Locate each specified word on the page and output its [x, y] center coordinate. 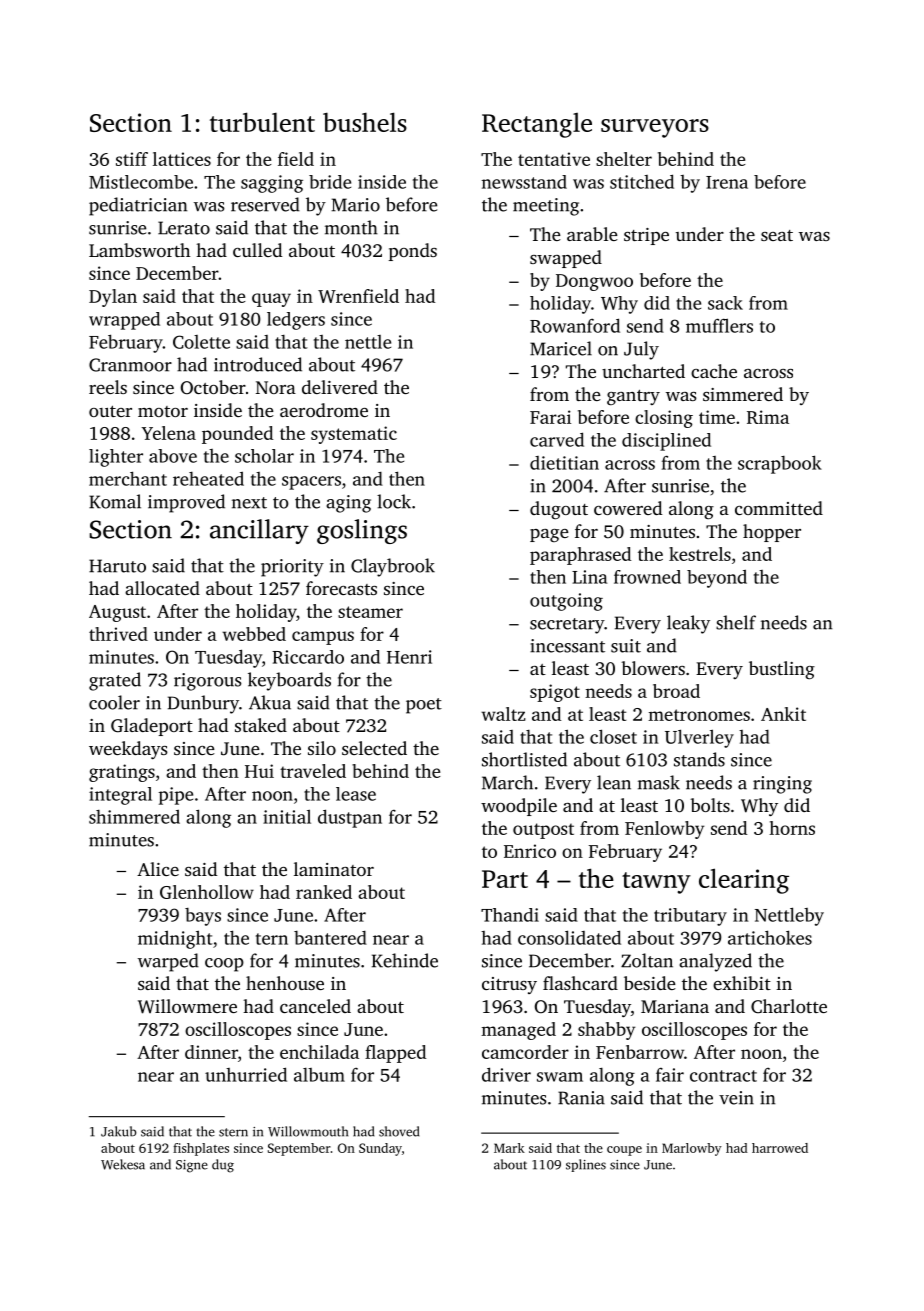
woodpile [519, 807]
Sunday [380, 1149]
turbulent [262, 122]
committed [779, 508]
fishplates [201, 1149]
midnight [175, 939]
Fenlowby [664, 830]
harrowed [780, 1148]
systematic [354, 435]
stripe [646, 236]
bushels [365, 122]
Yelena [168, 433]
